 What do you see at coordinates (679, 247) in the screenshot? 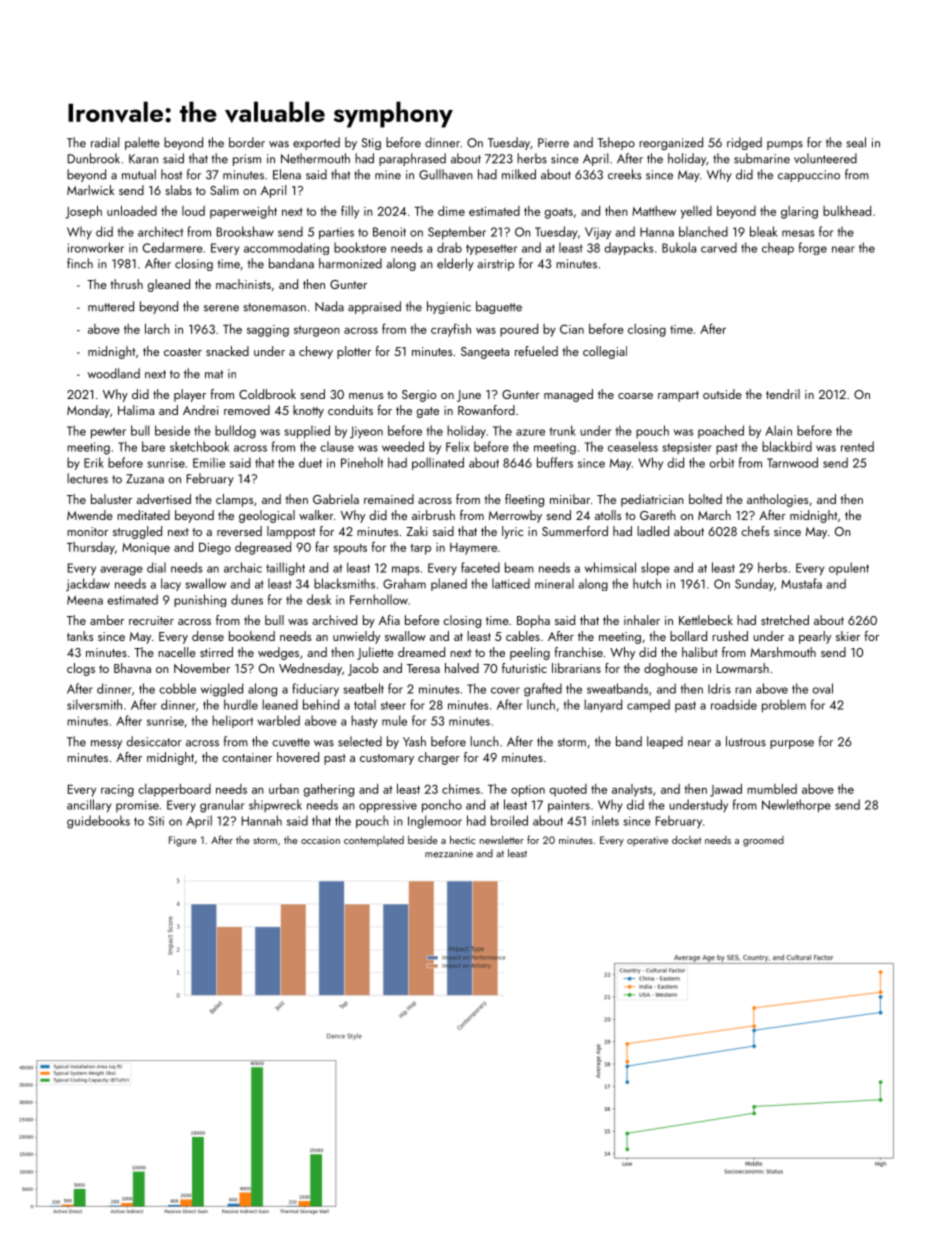
I see `Bukola` at bounding box center [679, 247].
